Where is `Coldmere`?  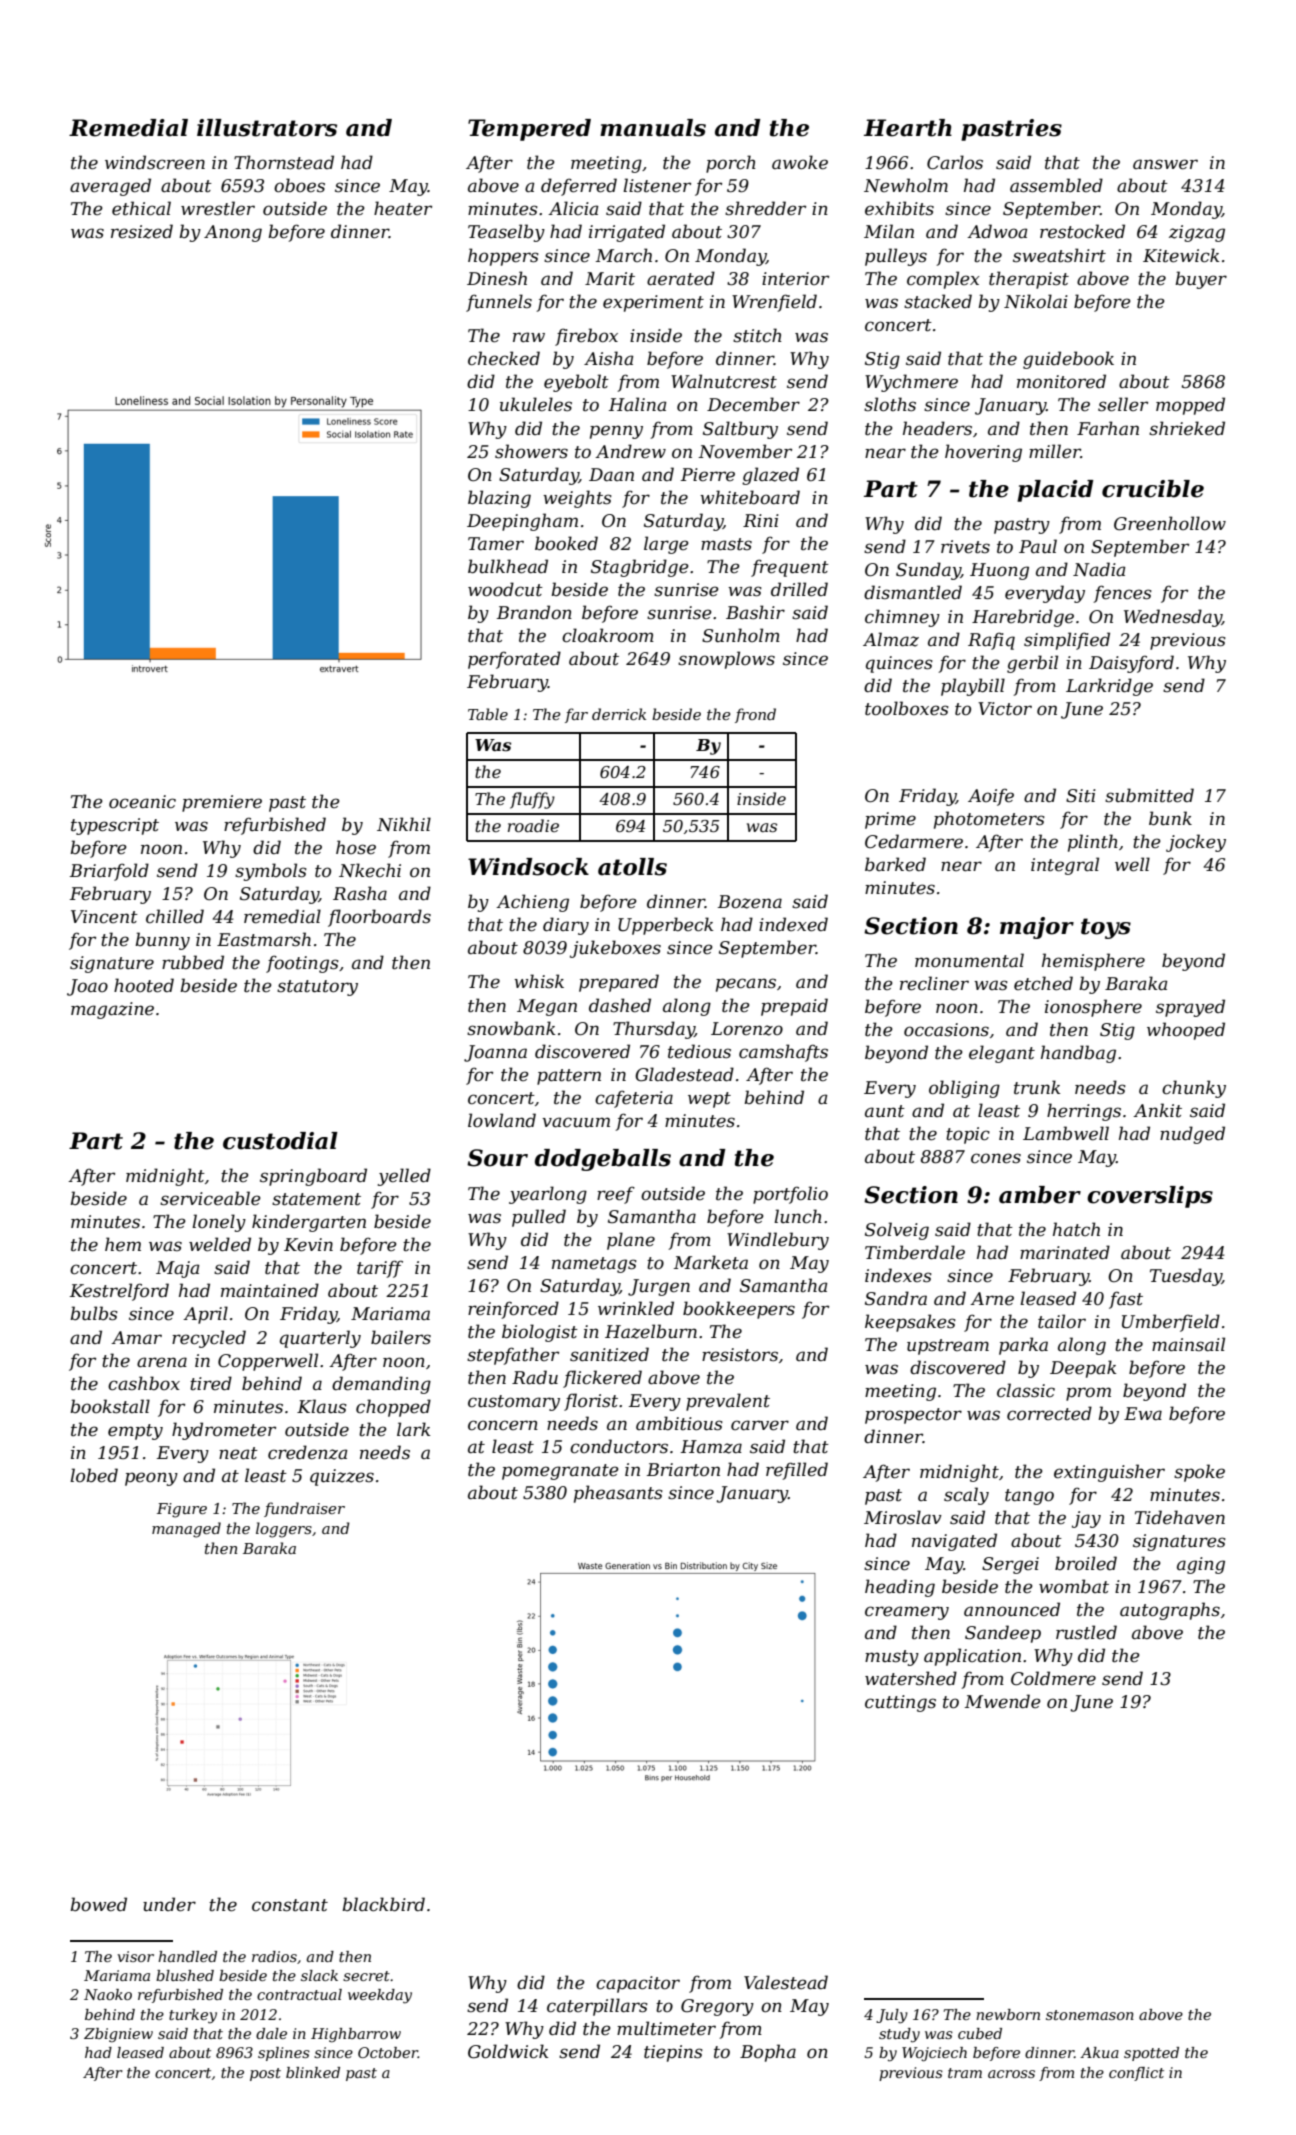 Coldmere is located at coordinates (1053, 1678).
